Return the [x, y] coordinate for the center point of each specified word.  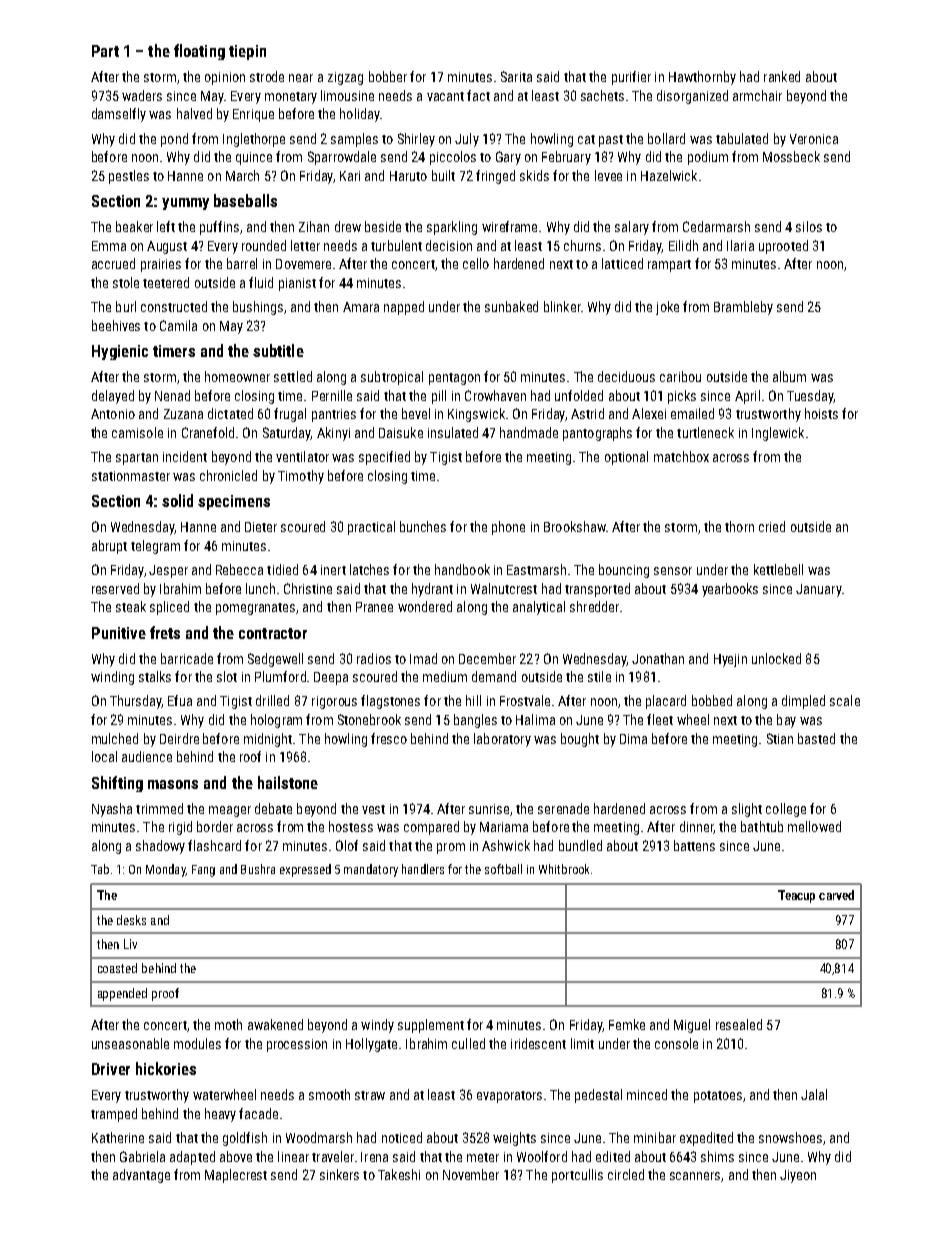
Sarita [516, 76]
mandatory [371, 870]
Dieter [261, 527]
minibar [655, 1137]
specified [384, 458]
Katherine [118, 1137]
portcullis [577, 1176]
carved [836, 895]
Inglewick [778, 434]
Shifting [117, 784]
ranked [782, 76]
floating [199, 52]
